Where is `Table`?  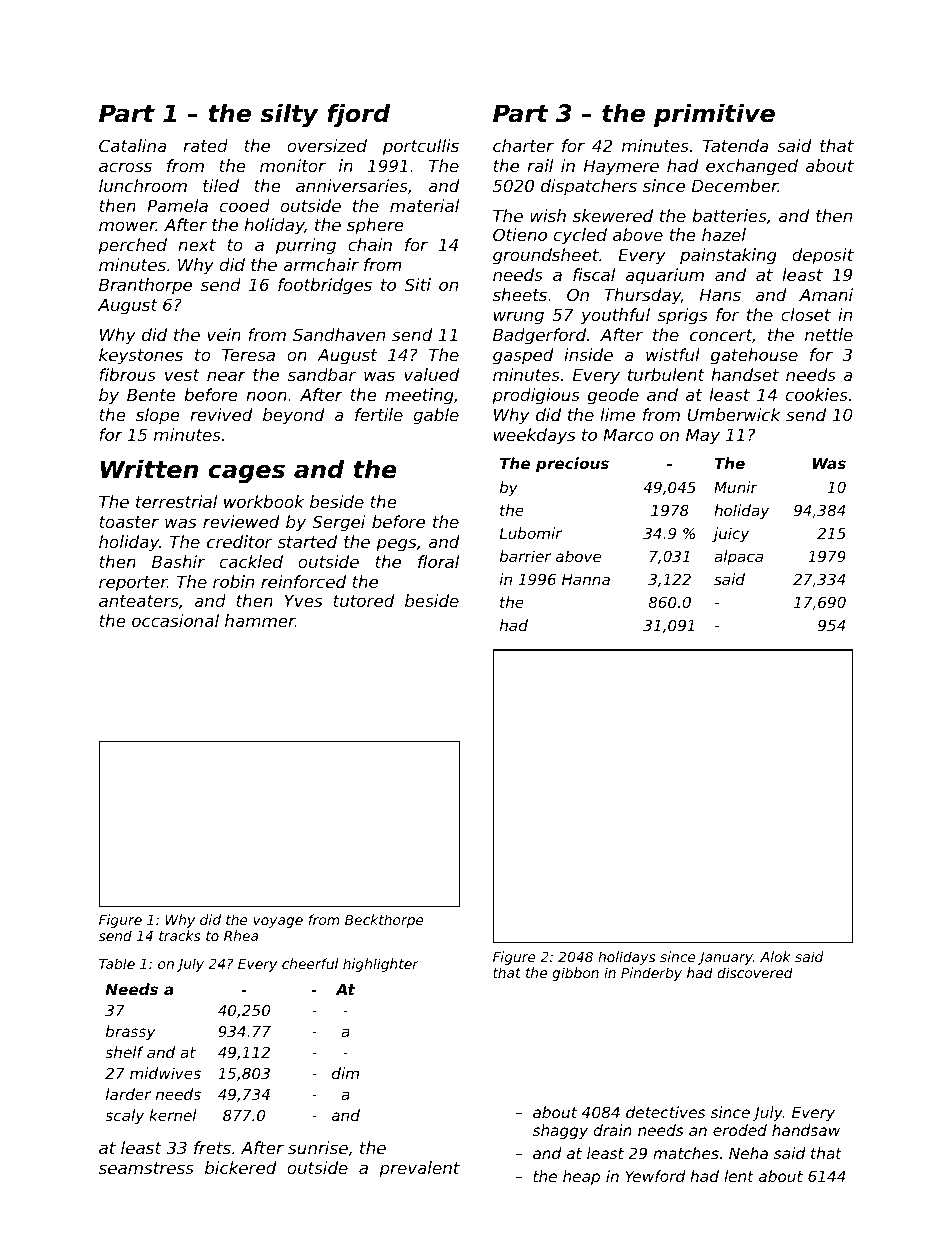 Table is located at coordinates (117, 963).
